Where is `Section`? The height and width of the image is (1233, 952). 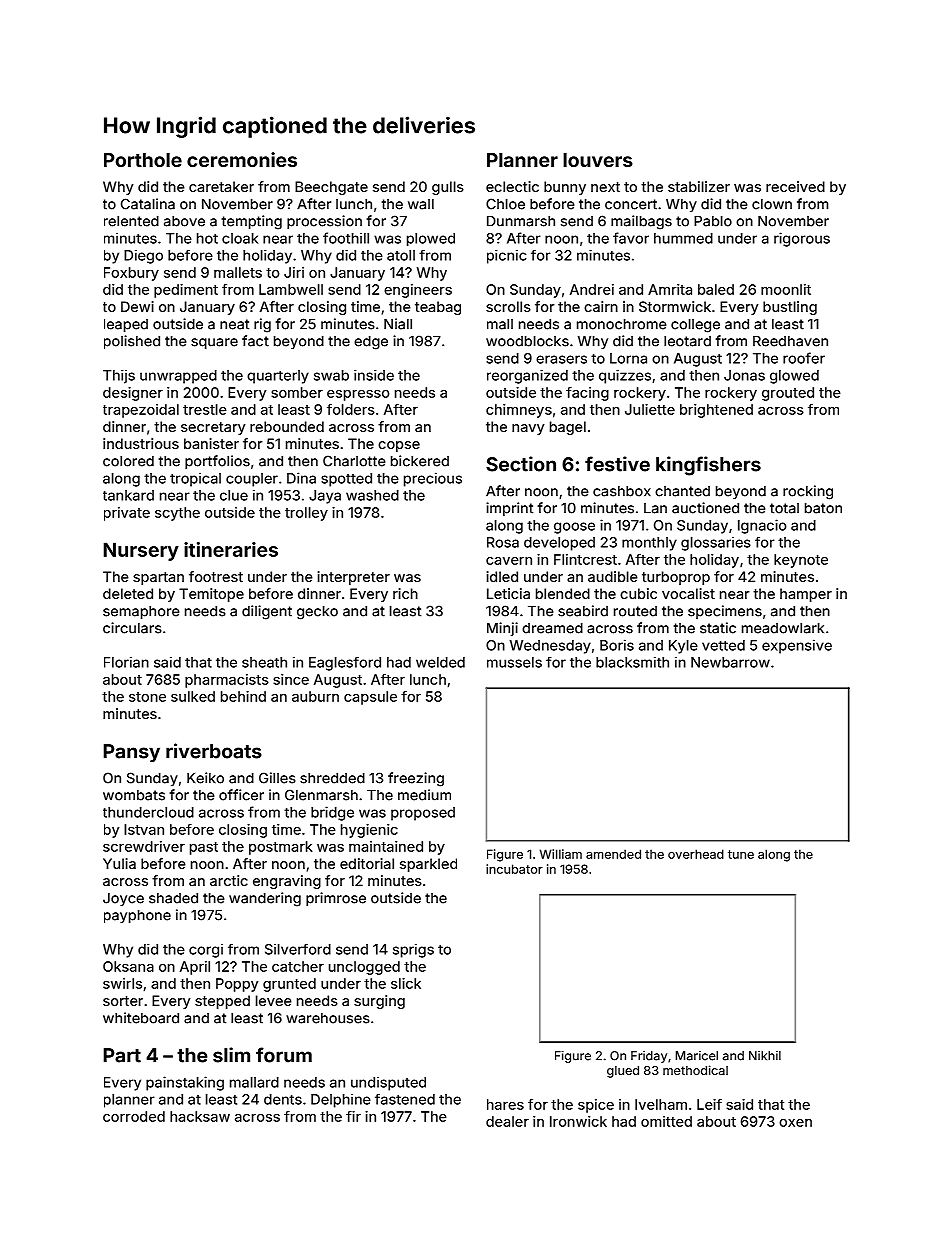
Section is located at coordinates (521, 464).
